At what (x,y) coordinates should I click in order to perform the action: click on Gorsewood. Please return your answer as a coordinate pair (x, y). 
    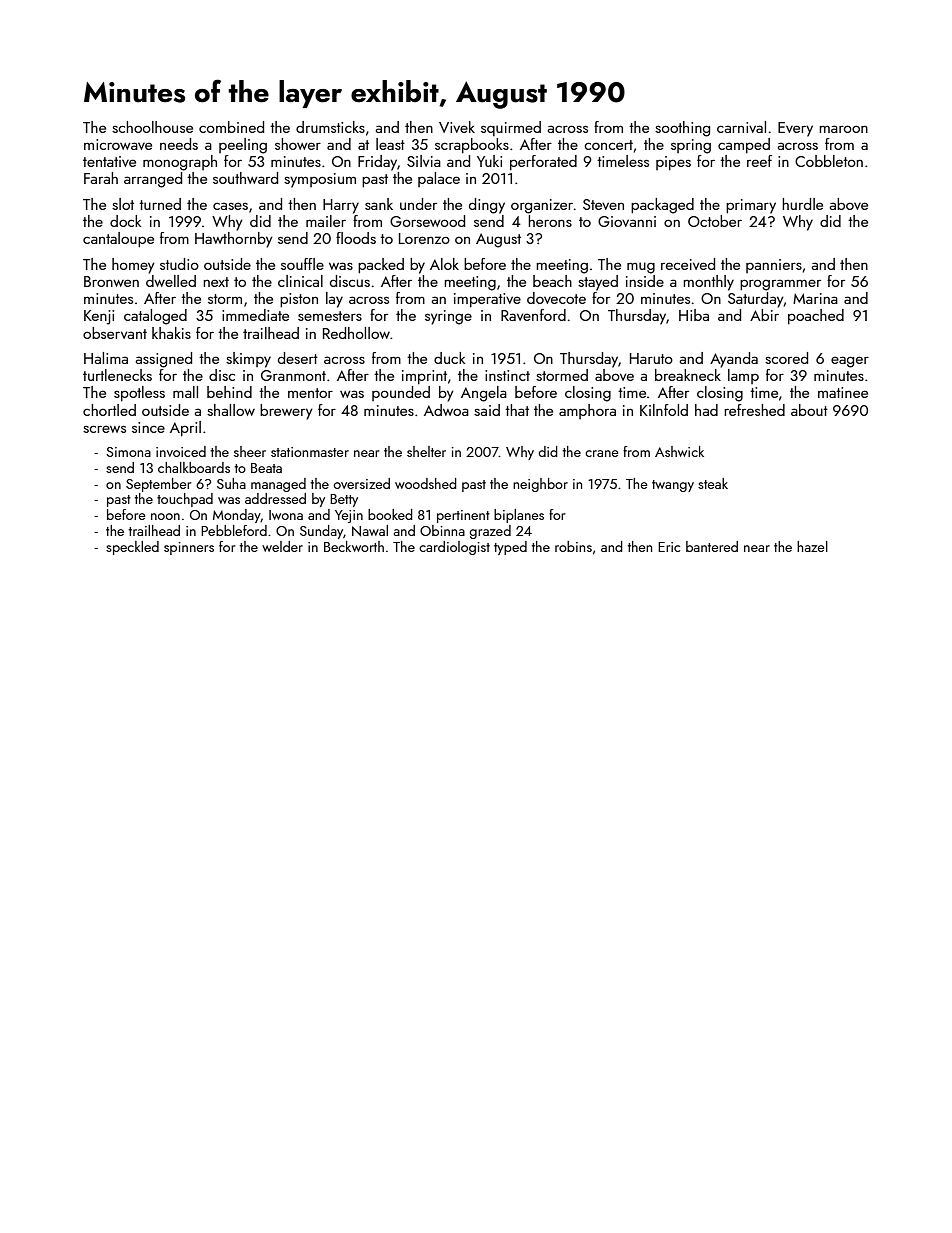
    Looking at the image, I should click on (427, 221).
